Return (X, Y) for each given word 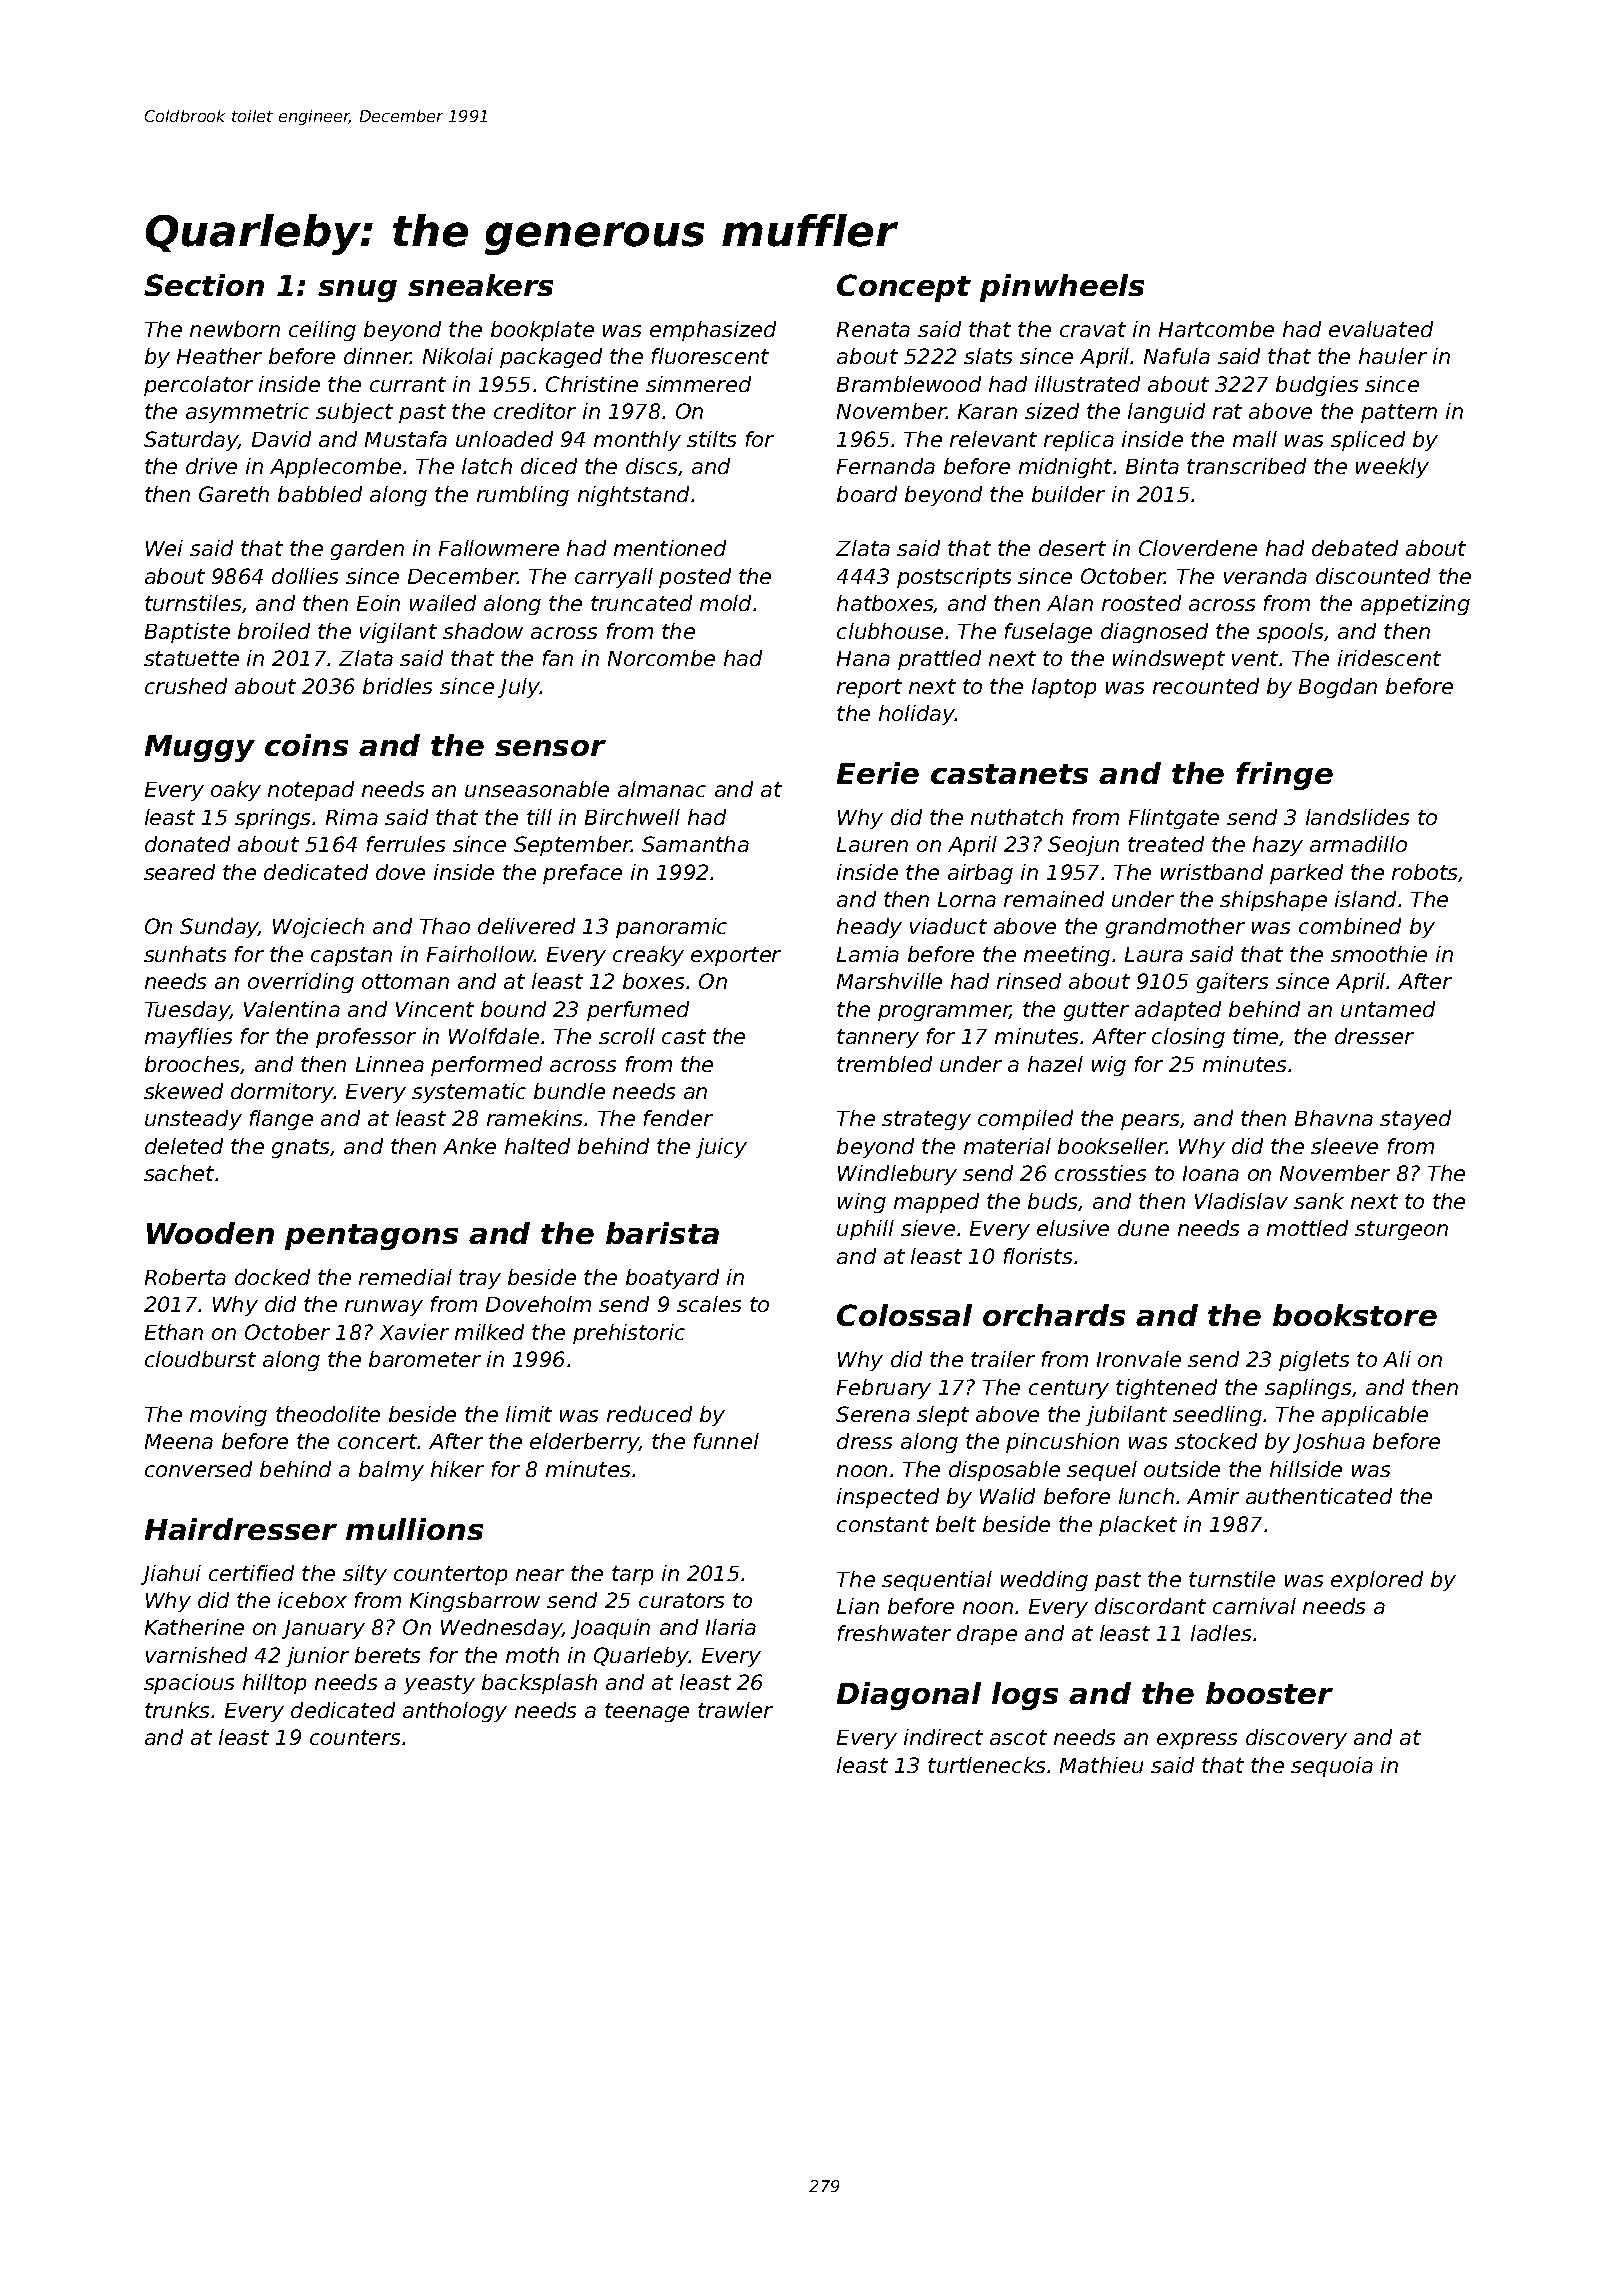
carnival (1254, 1606)
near (540, 1575)
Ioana (1211, 1173)
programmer (944, 1013)
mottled (1307, 1228)
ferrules (406, 844)
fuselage (1048, 633)
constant (883, 1524)
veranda (1265, 576)
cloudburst (200, 1359)
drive (211, 466)
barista (662, 1233)
